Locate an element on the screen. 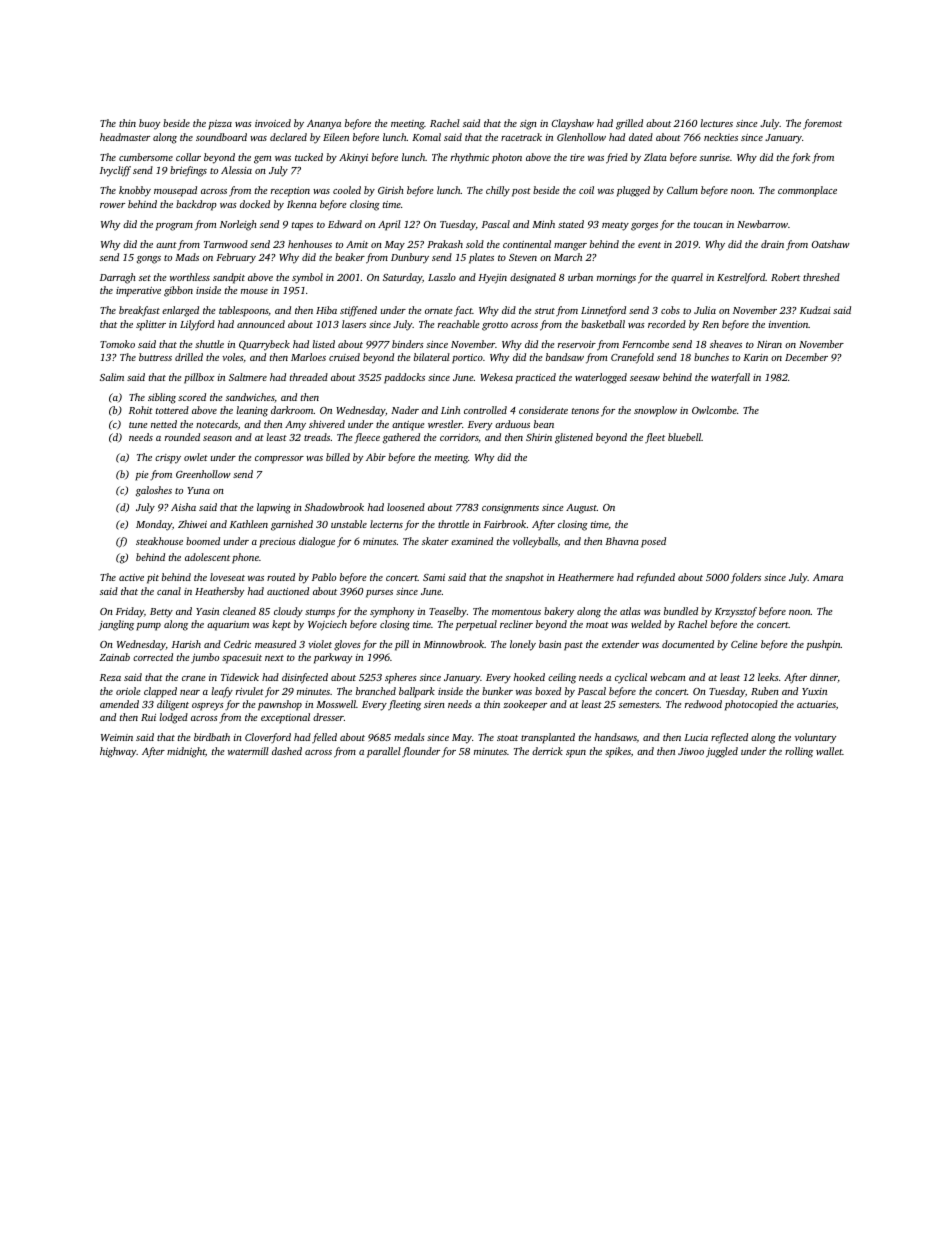 This screenshot has width=952, height=1233. Owlcombe is located at coordinates (714, 410).
